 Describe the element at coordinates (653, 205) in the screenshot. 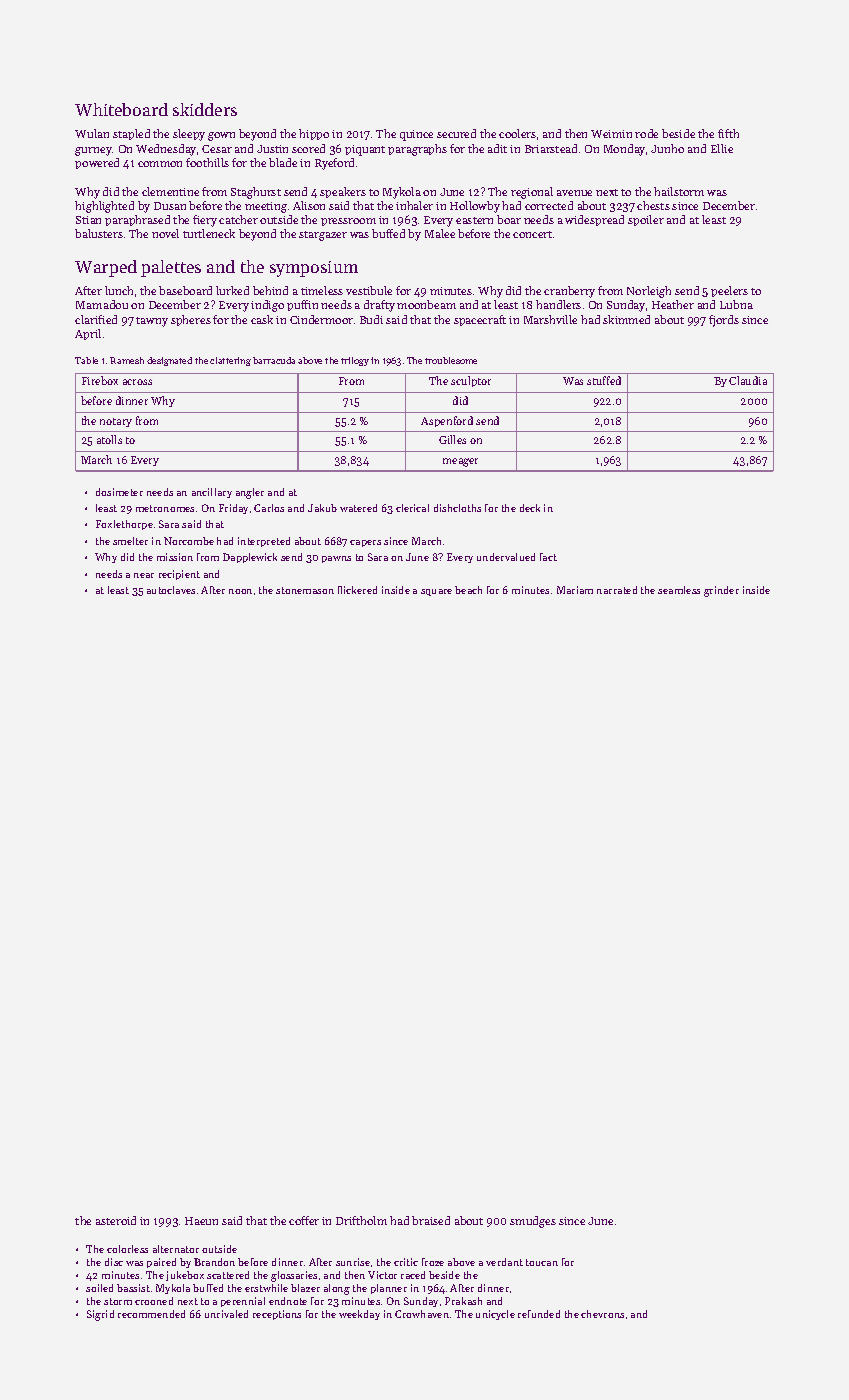

I see `chests` at that location.
